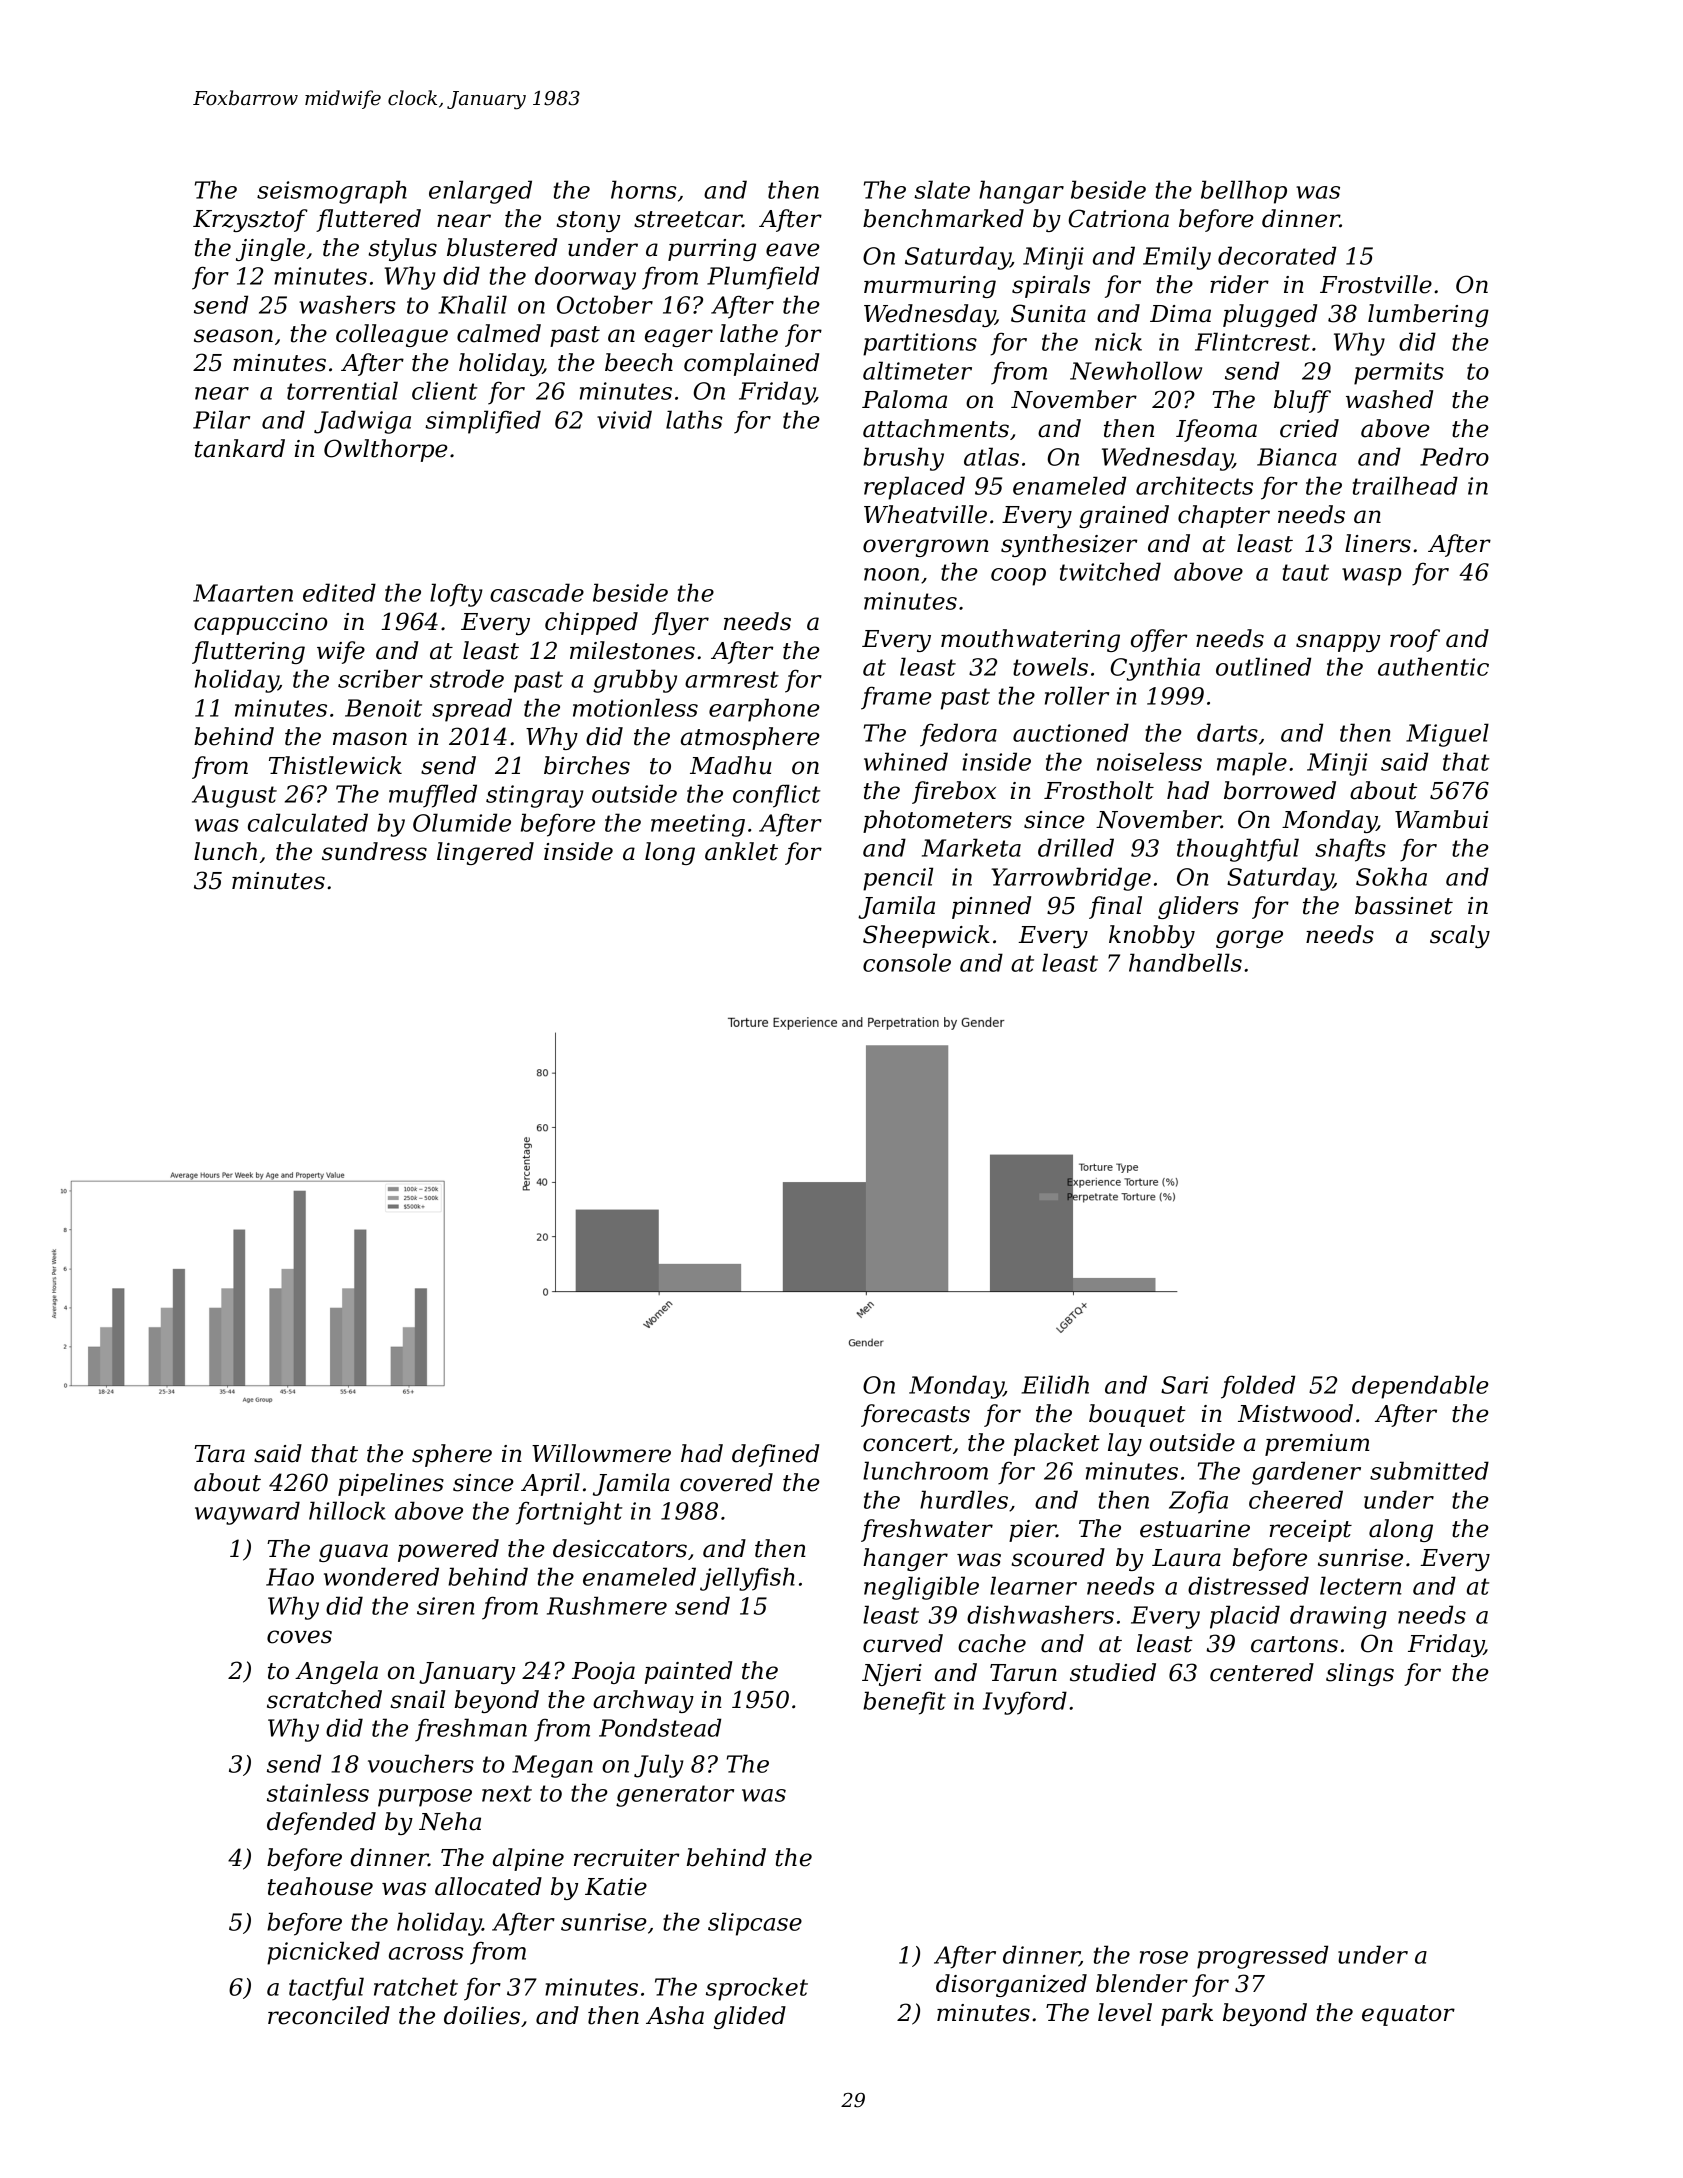 This screenshot has width=1683, height=2178. What do you see at coordinates (219, 1454) in the screenshot?
I see `Tara` at bounding box center [219, 1454].
